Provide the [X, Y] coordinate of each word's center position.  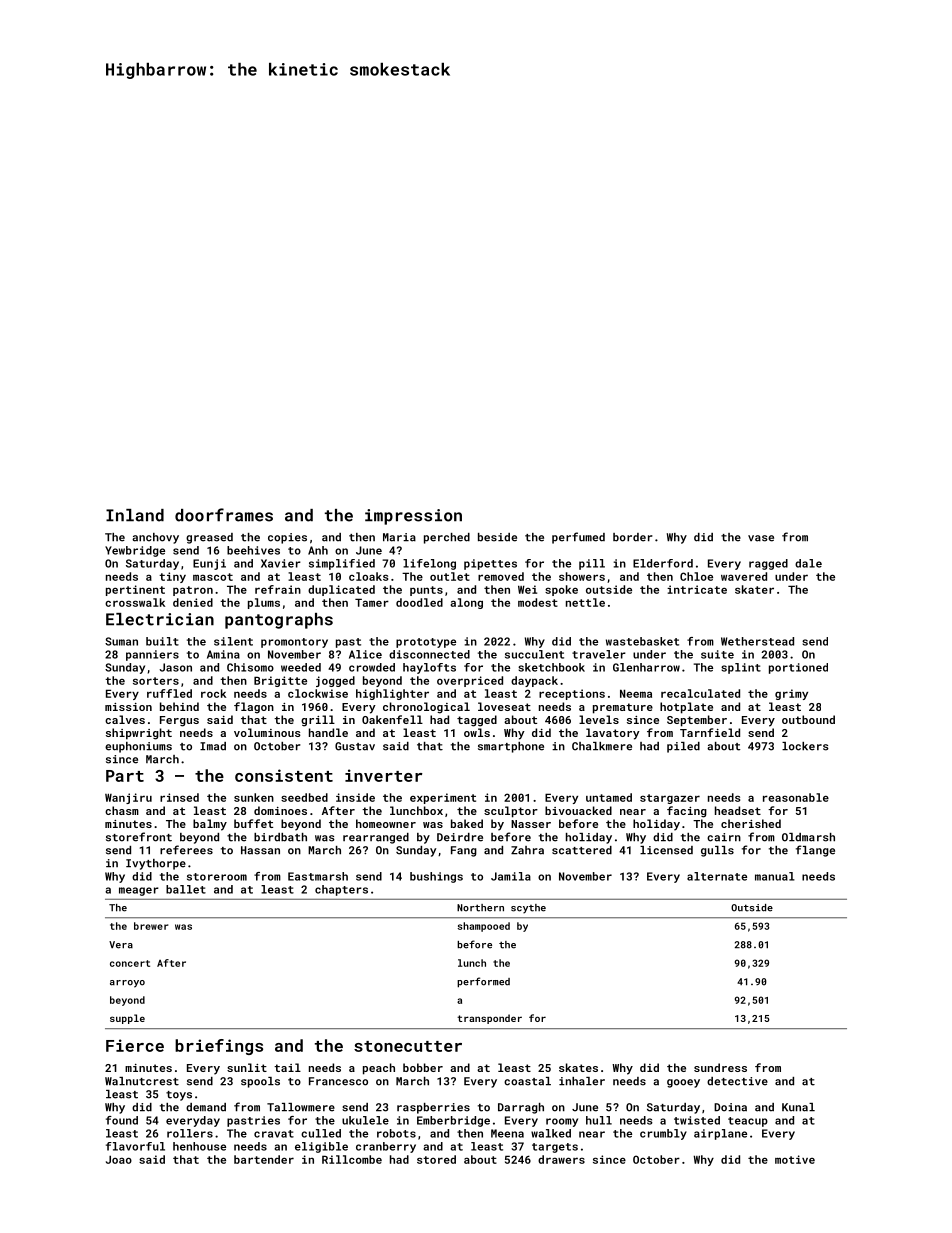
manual [775, 876]
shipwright [139, 734]
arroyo [127, 984]
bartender [264, 1159]
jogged [335, 681]
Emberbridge [453, 1121]
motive [795, 1159]
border [633, 537]
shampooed [483, 927]
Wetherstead [757, 641]
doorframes [224, 515]
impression [413, 517]
